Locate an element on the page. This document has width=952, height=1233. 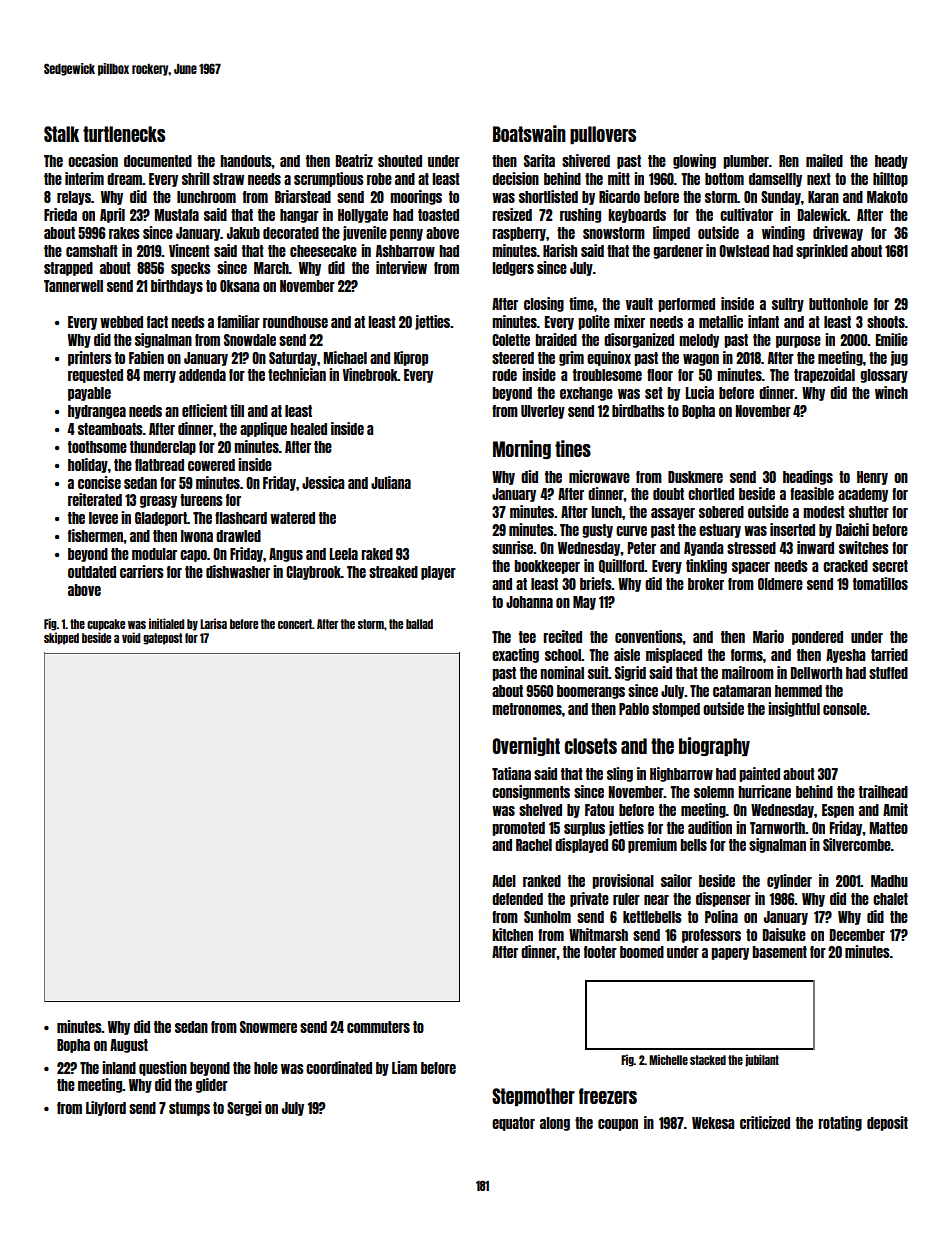
shoots is located at coordinates (886, 322).
